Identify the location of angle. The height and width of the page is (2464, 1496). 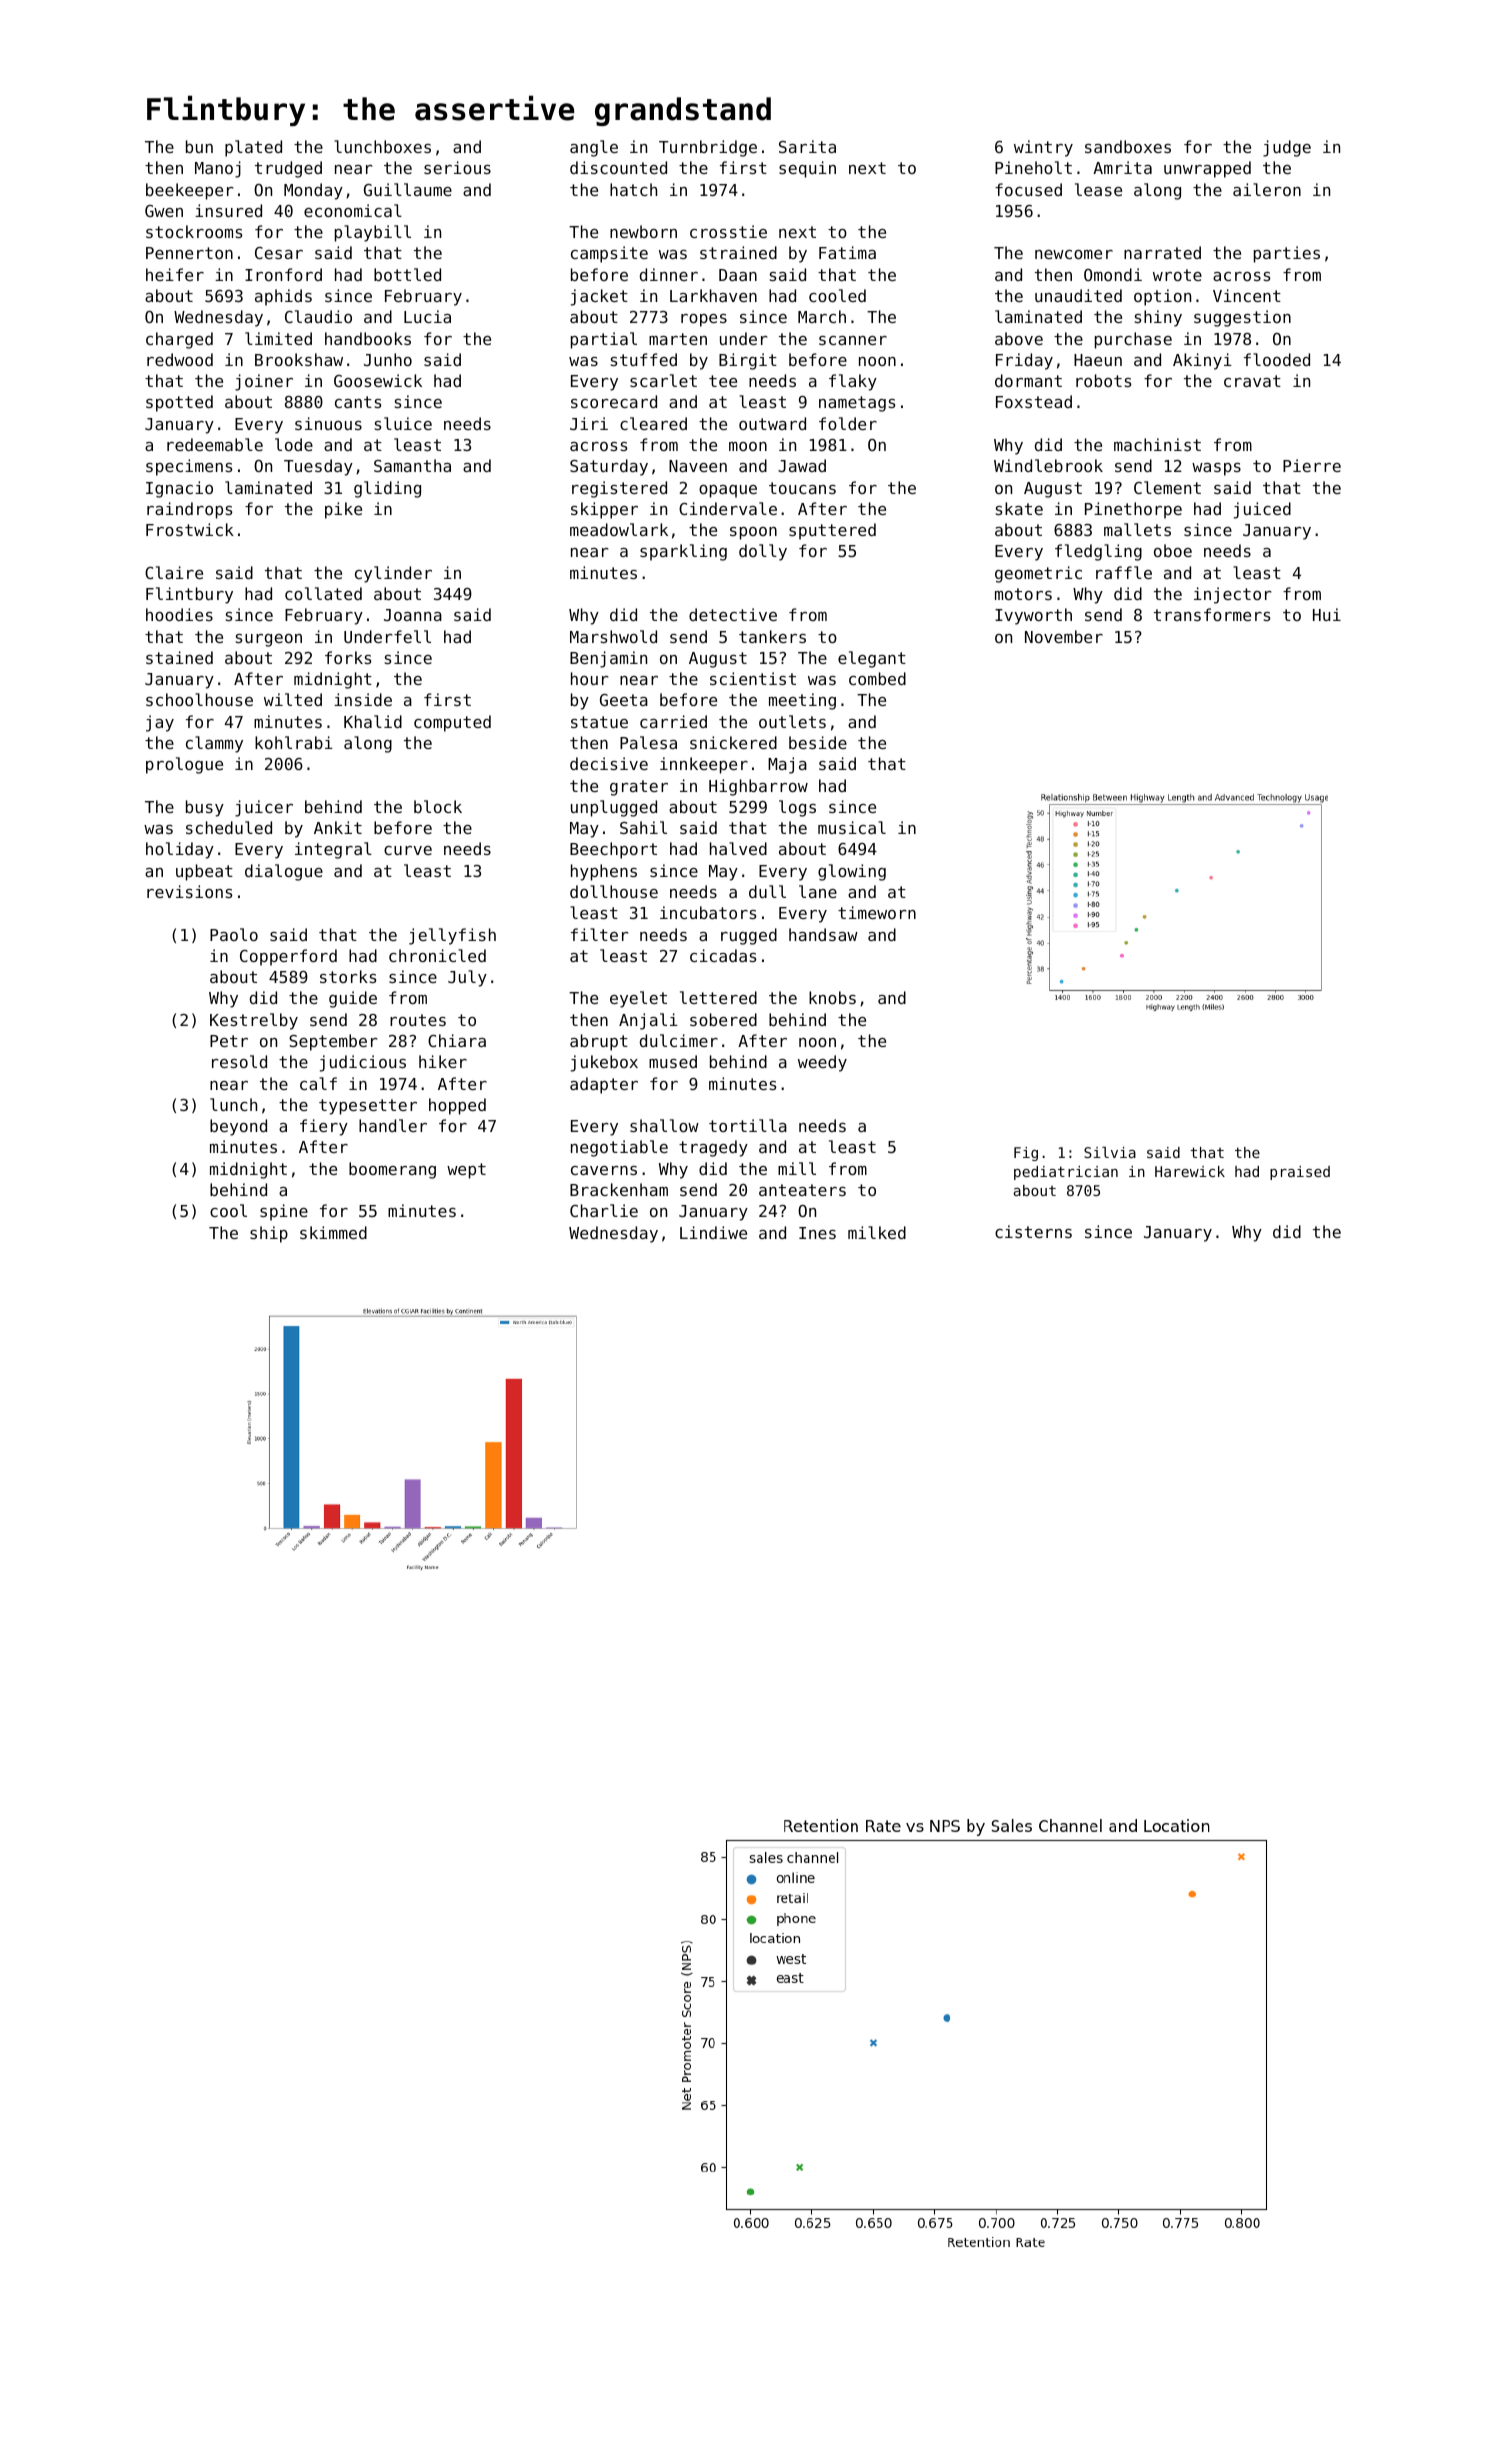
(594, 148).
